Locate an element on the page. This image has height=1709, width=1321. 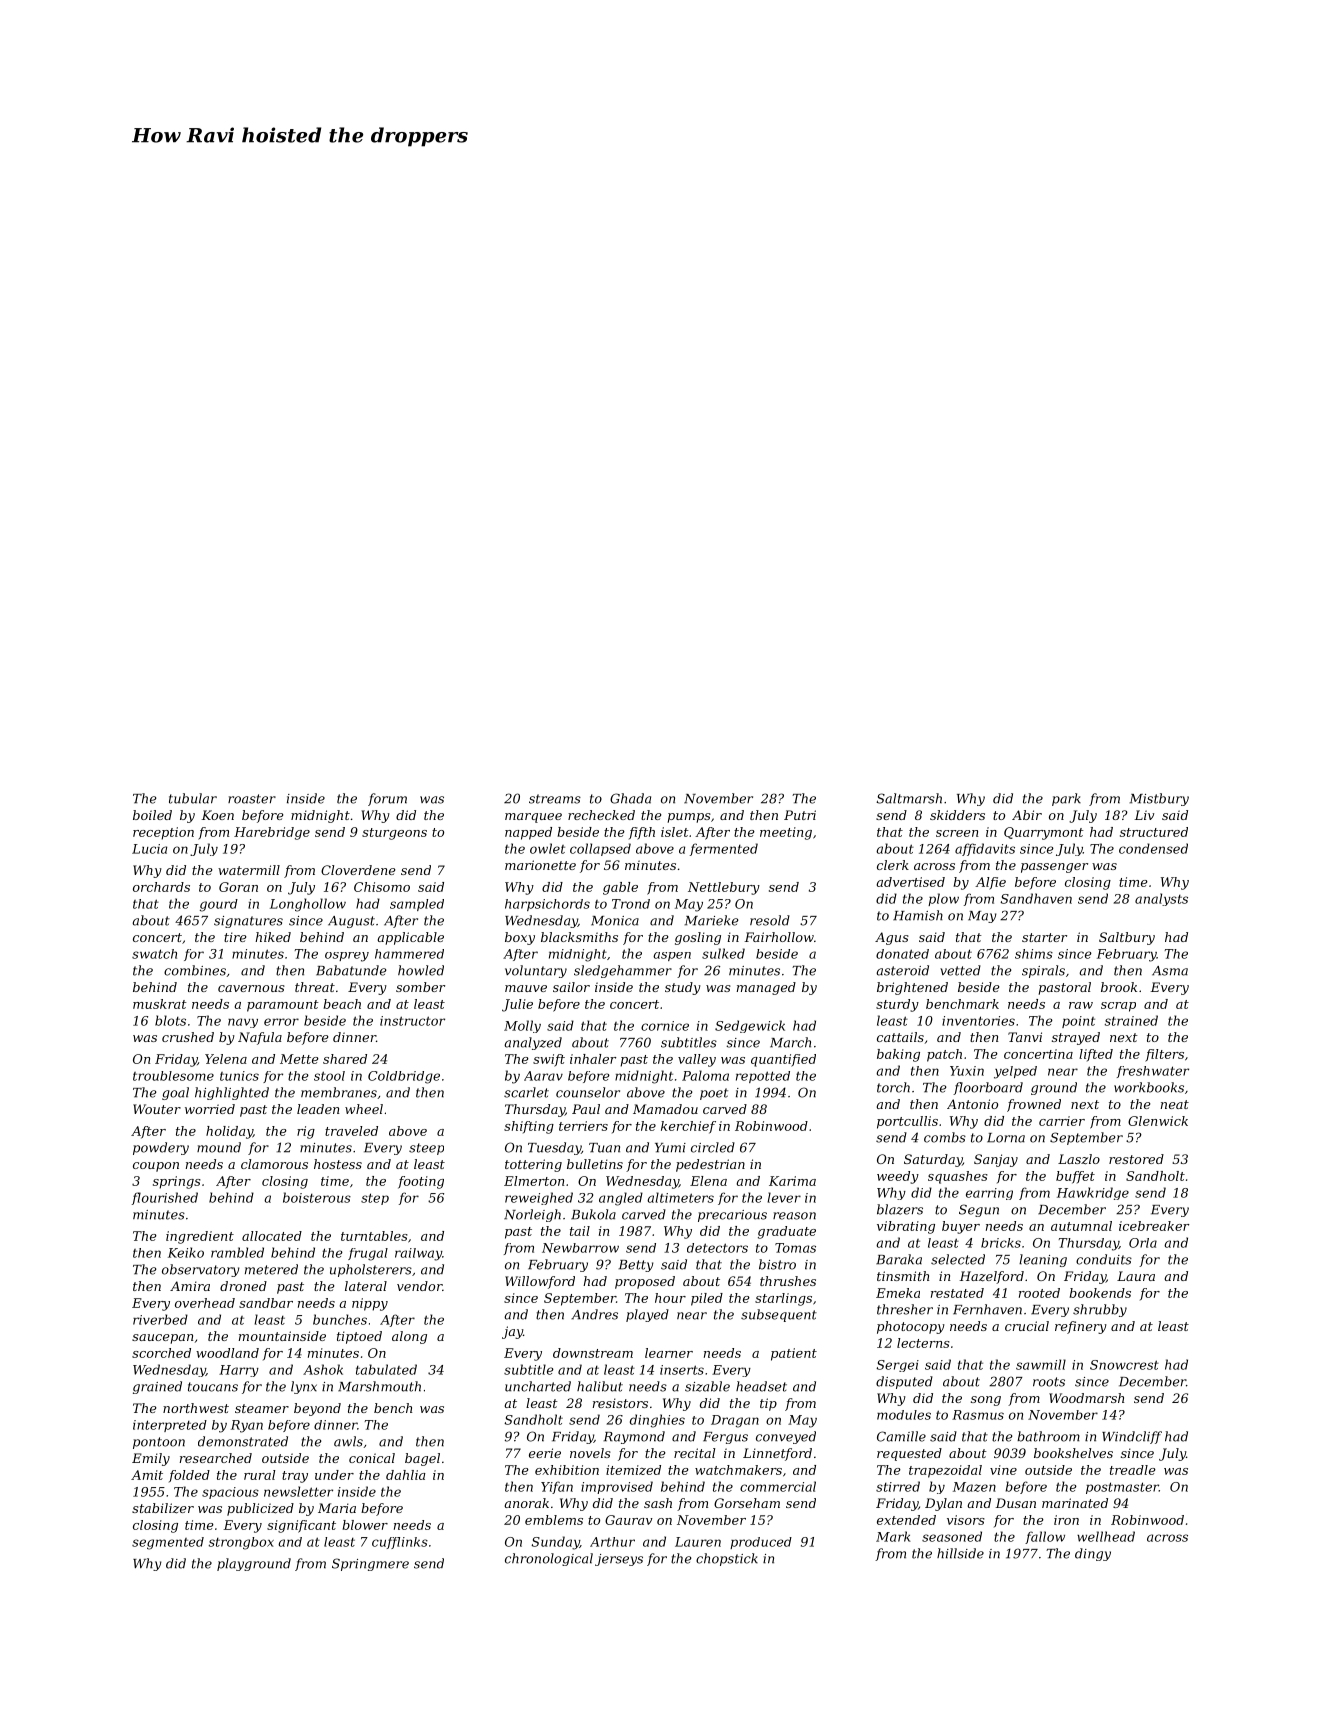
crucial is located at coordinates (1027, 1326).
